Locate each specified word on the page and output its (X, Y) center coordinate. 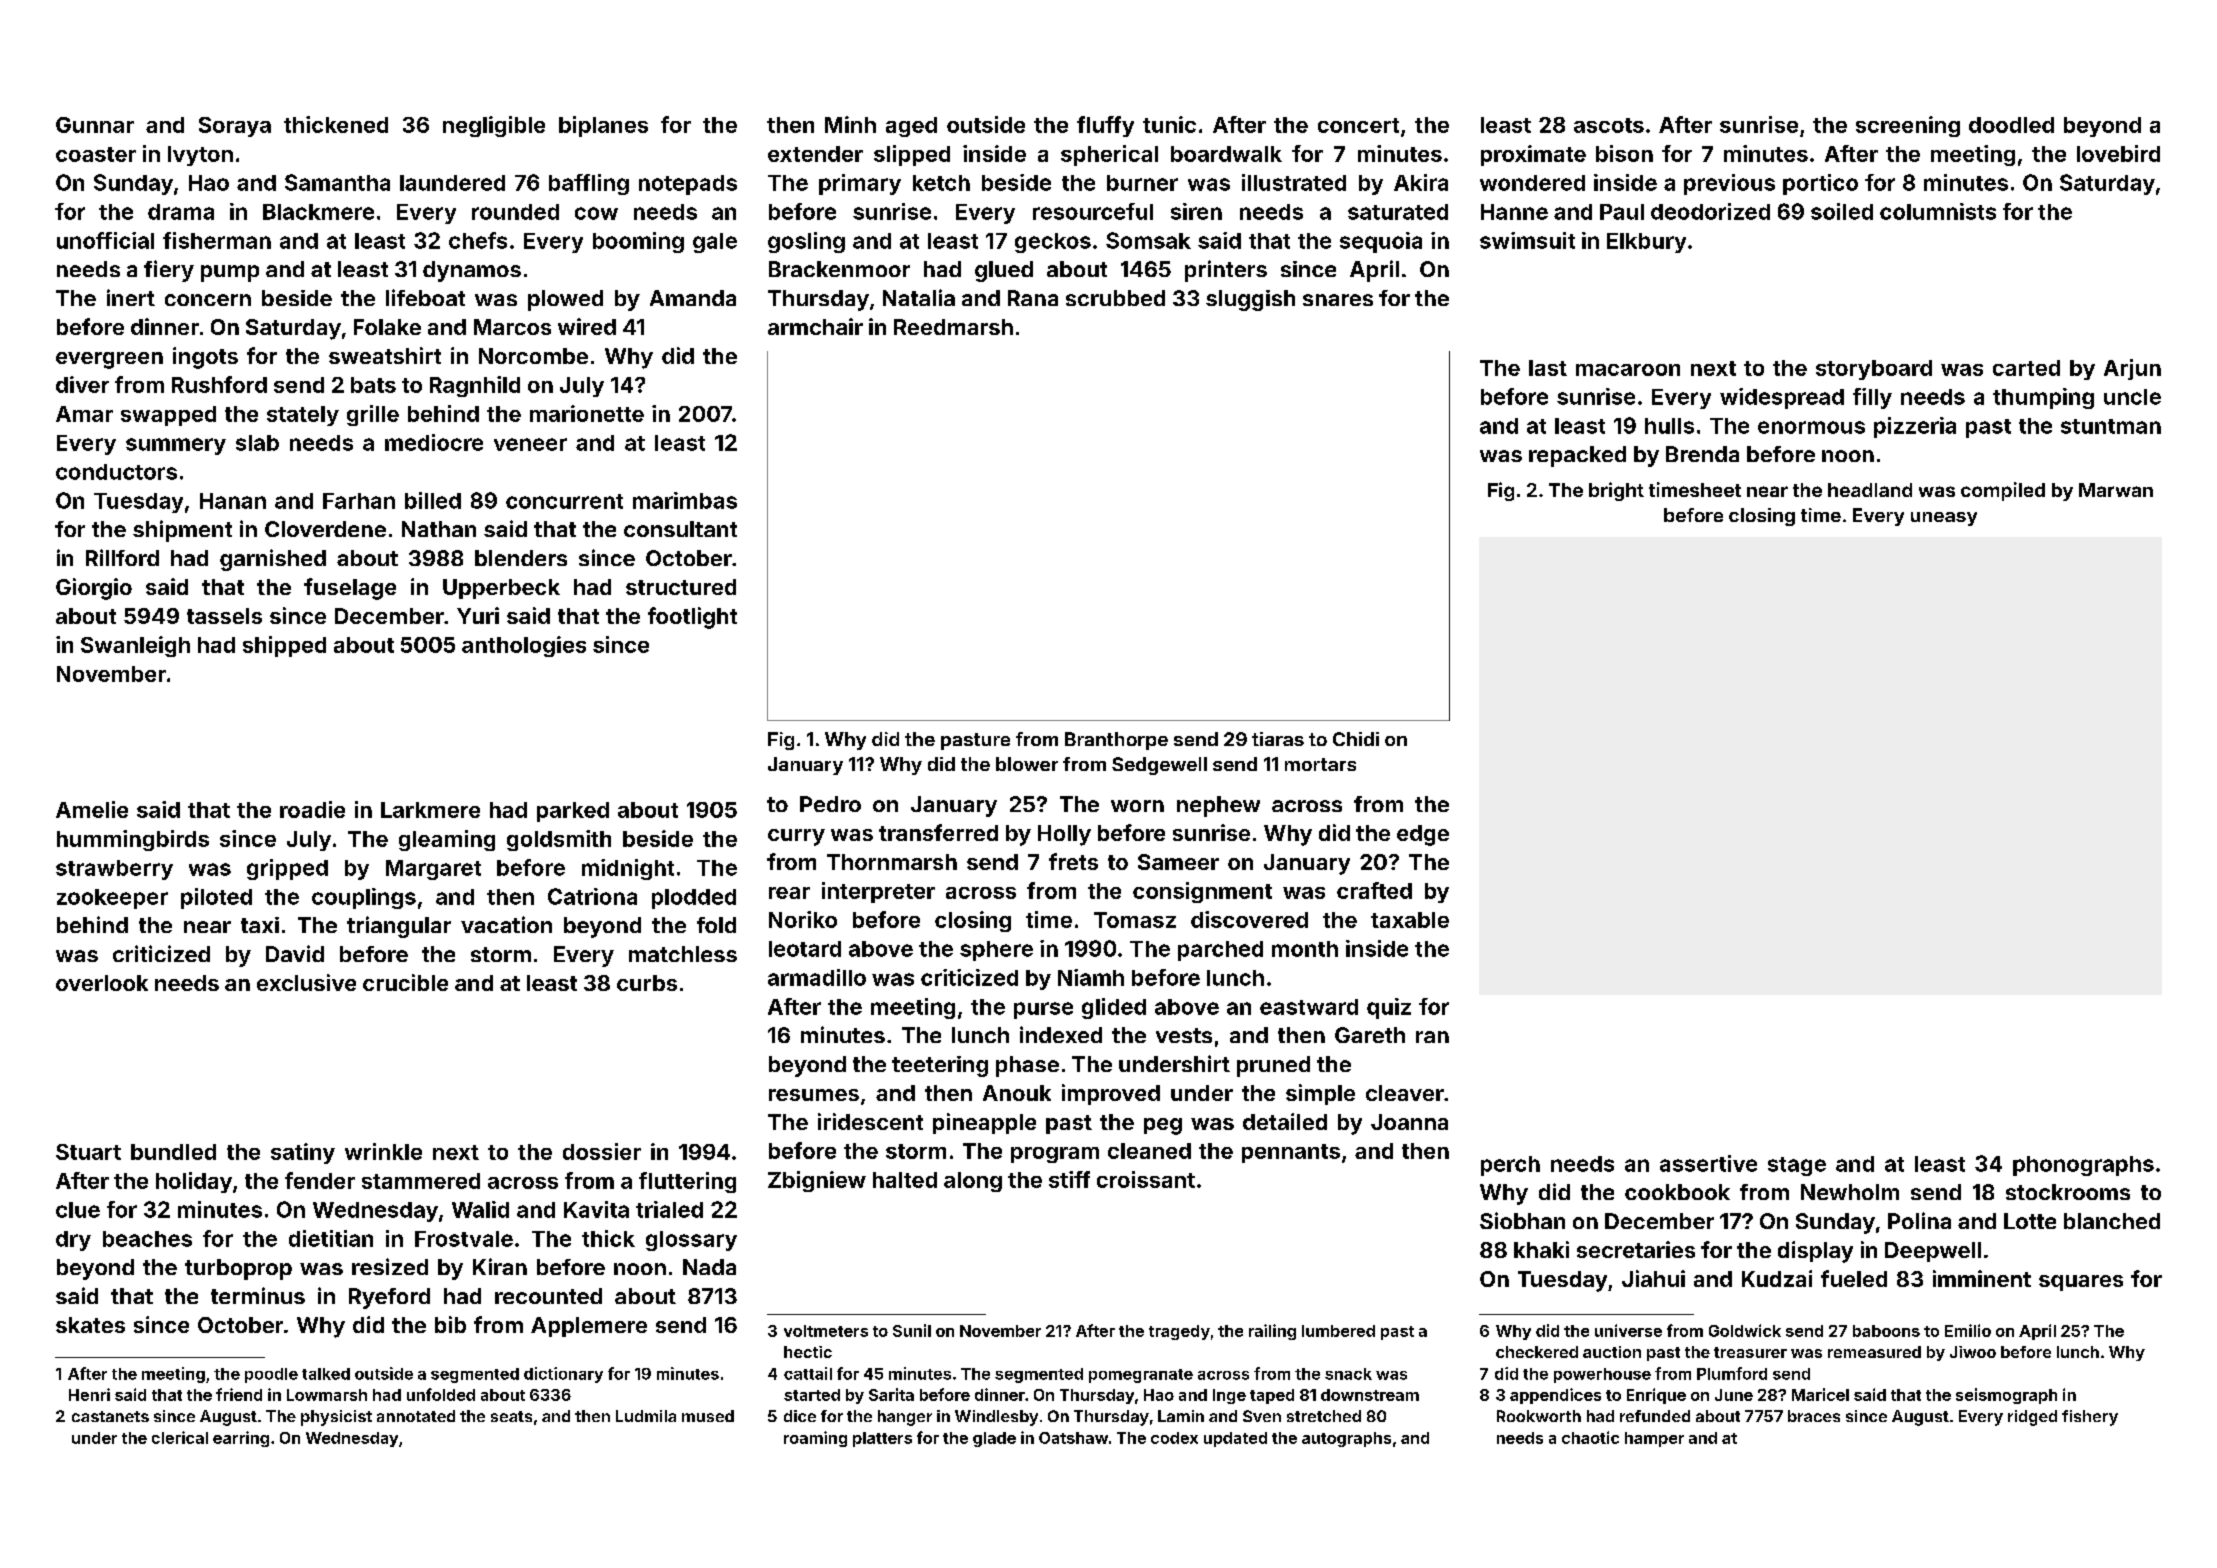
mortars (1320, 764)
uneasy (1944, 519)
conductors (116, 472)
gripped (287, 869)
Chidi (1356, 739)
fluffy (1105, 126)
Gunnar (95, 125)
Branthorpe (1116, 741)
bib (450, 1324)
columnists (1938, 211)
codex (1174, 1438)
